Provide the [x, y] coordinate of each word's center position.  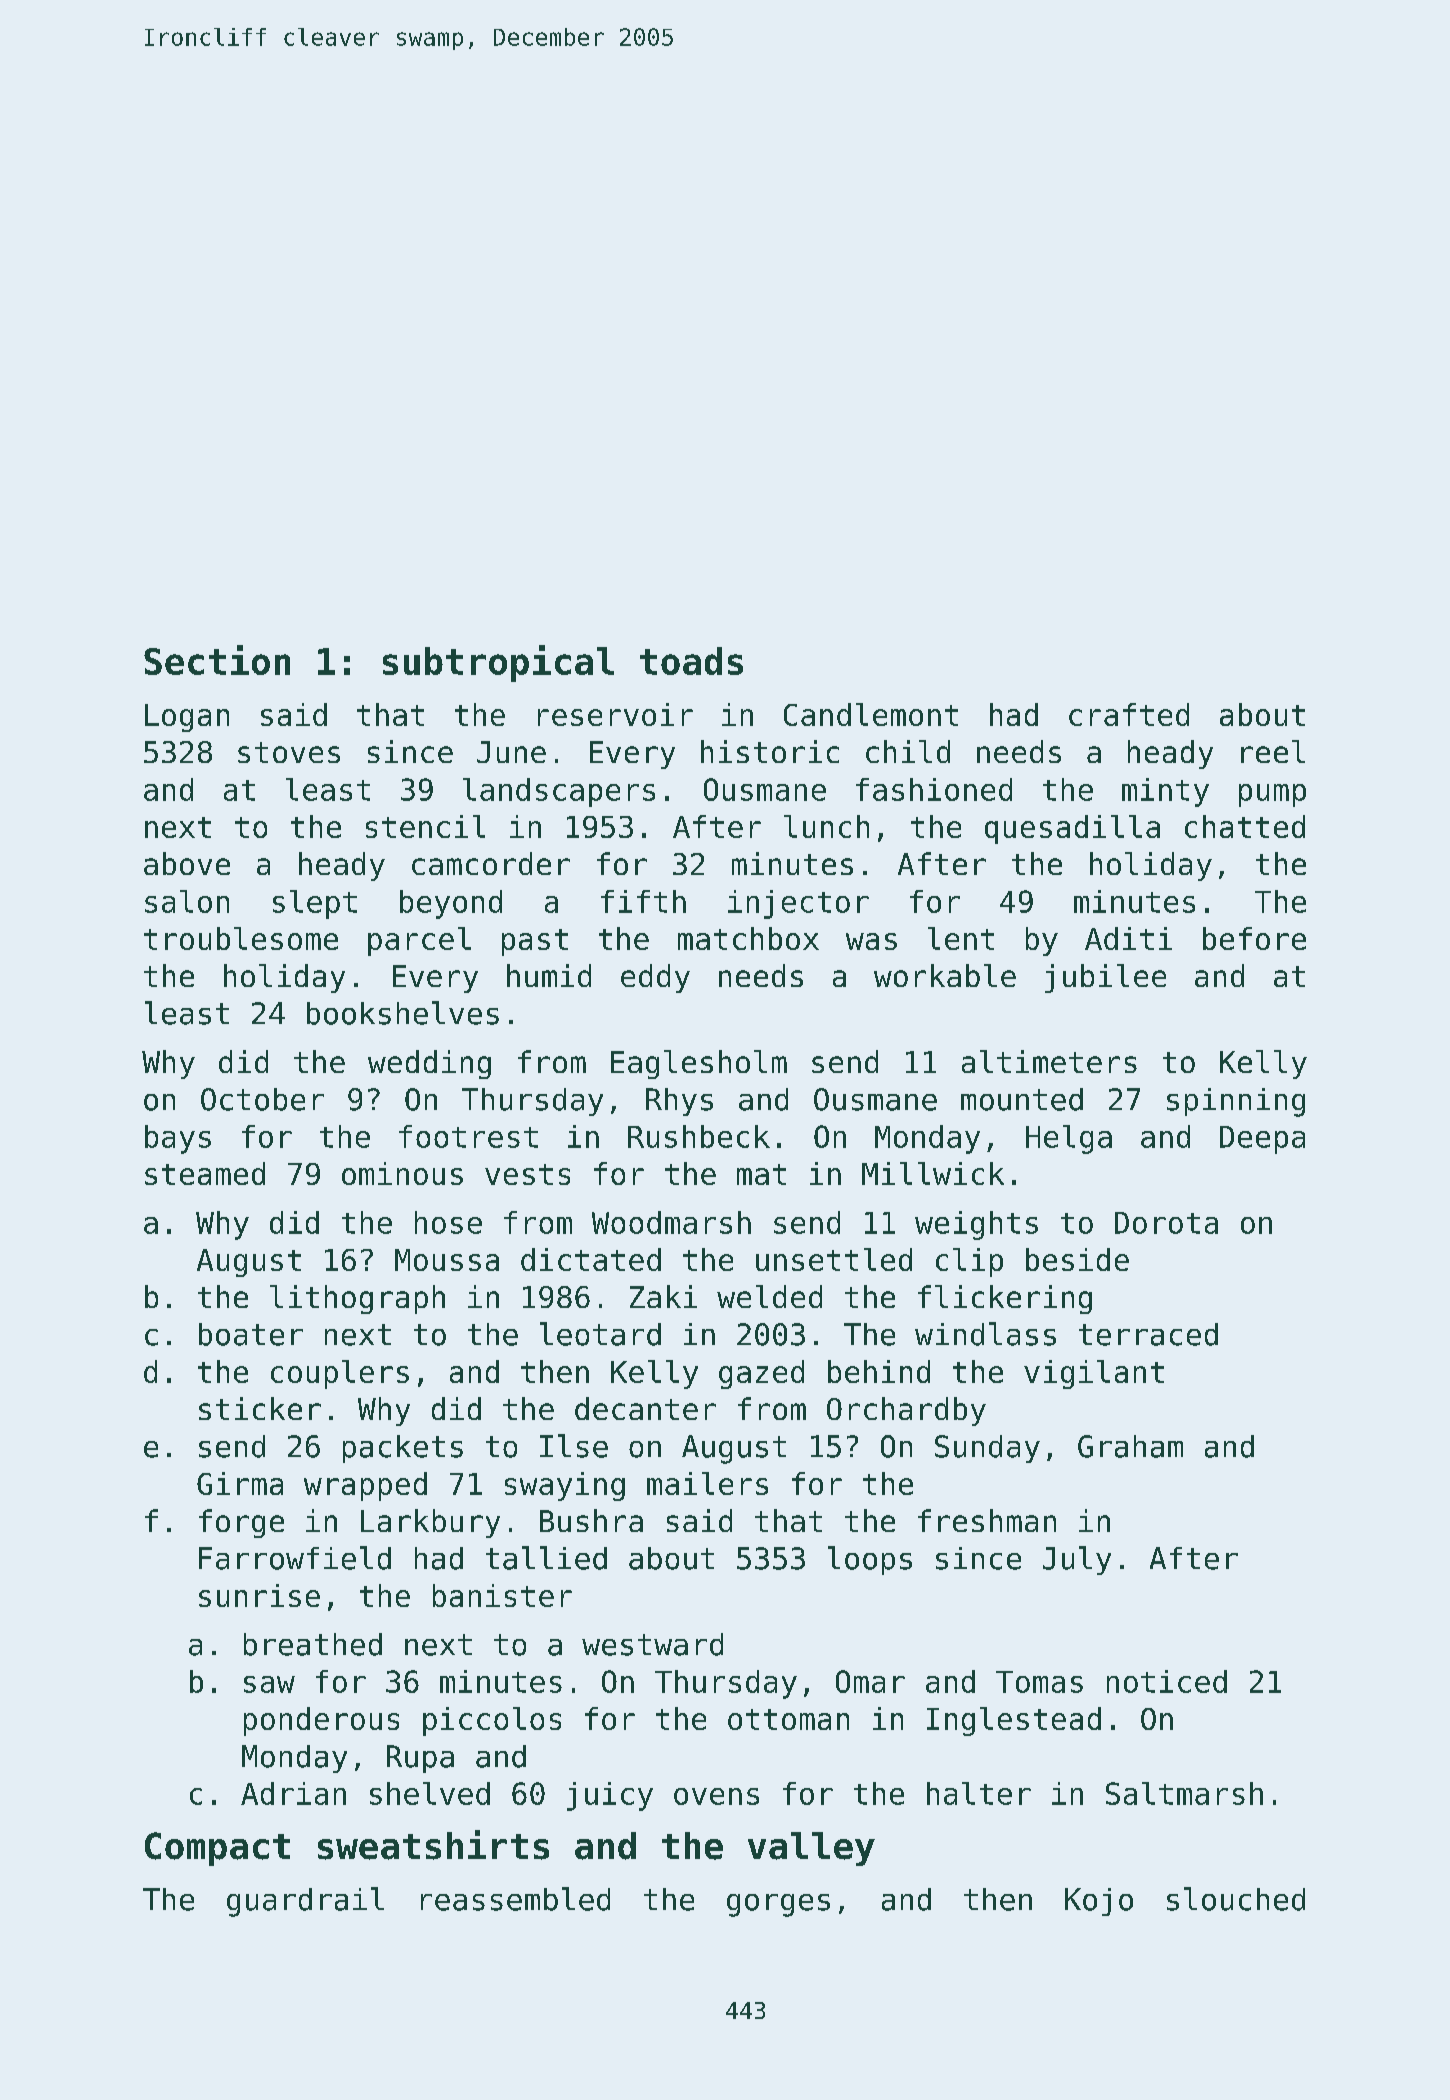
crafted [1129, 714]
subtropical [498, 663]
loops [870, 1560]
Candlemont [871, 714]
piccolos [492, 1721]
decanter [645, 1408]
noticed [1167, 1681]
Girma [240, 1483]
